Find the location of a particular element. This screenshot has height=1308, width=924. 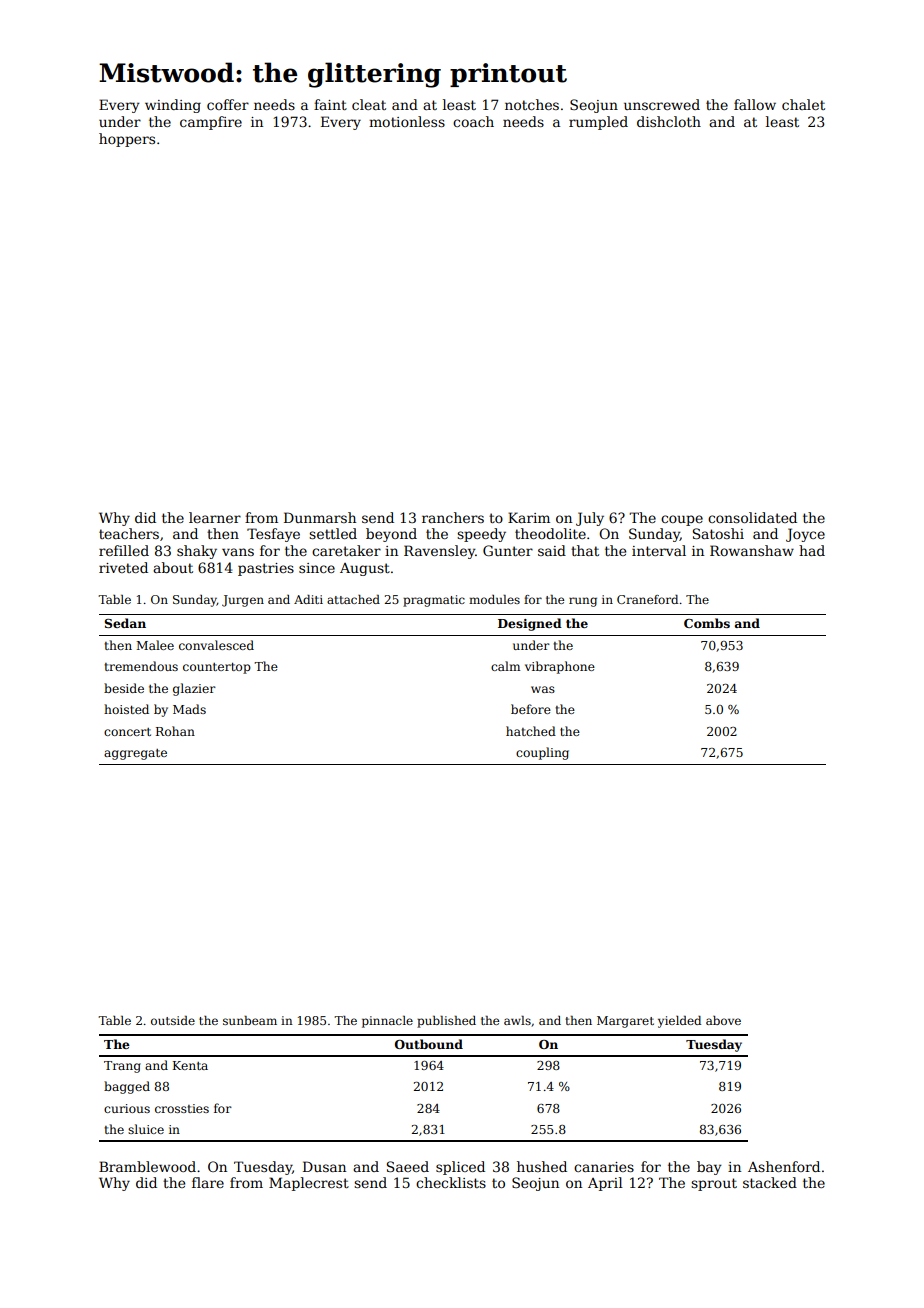

modules is located at coordinates (494, 599).
